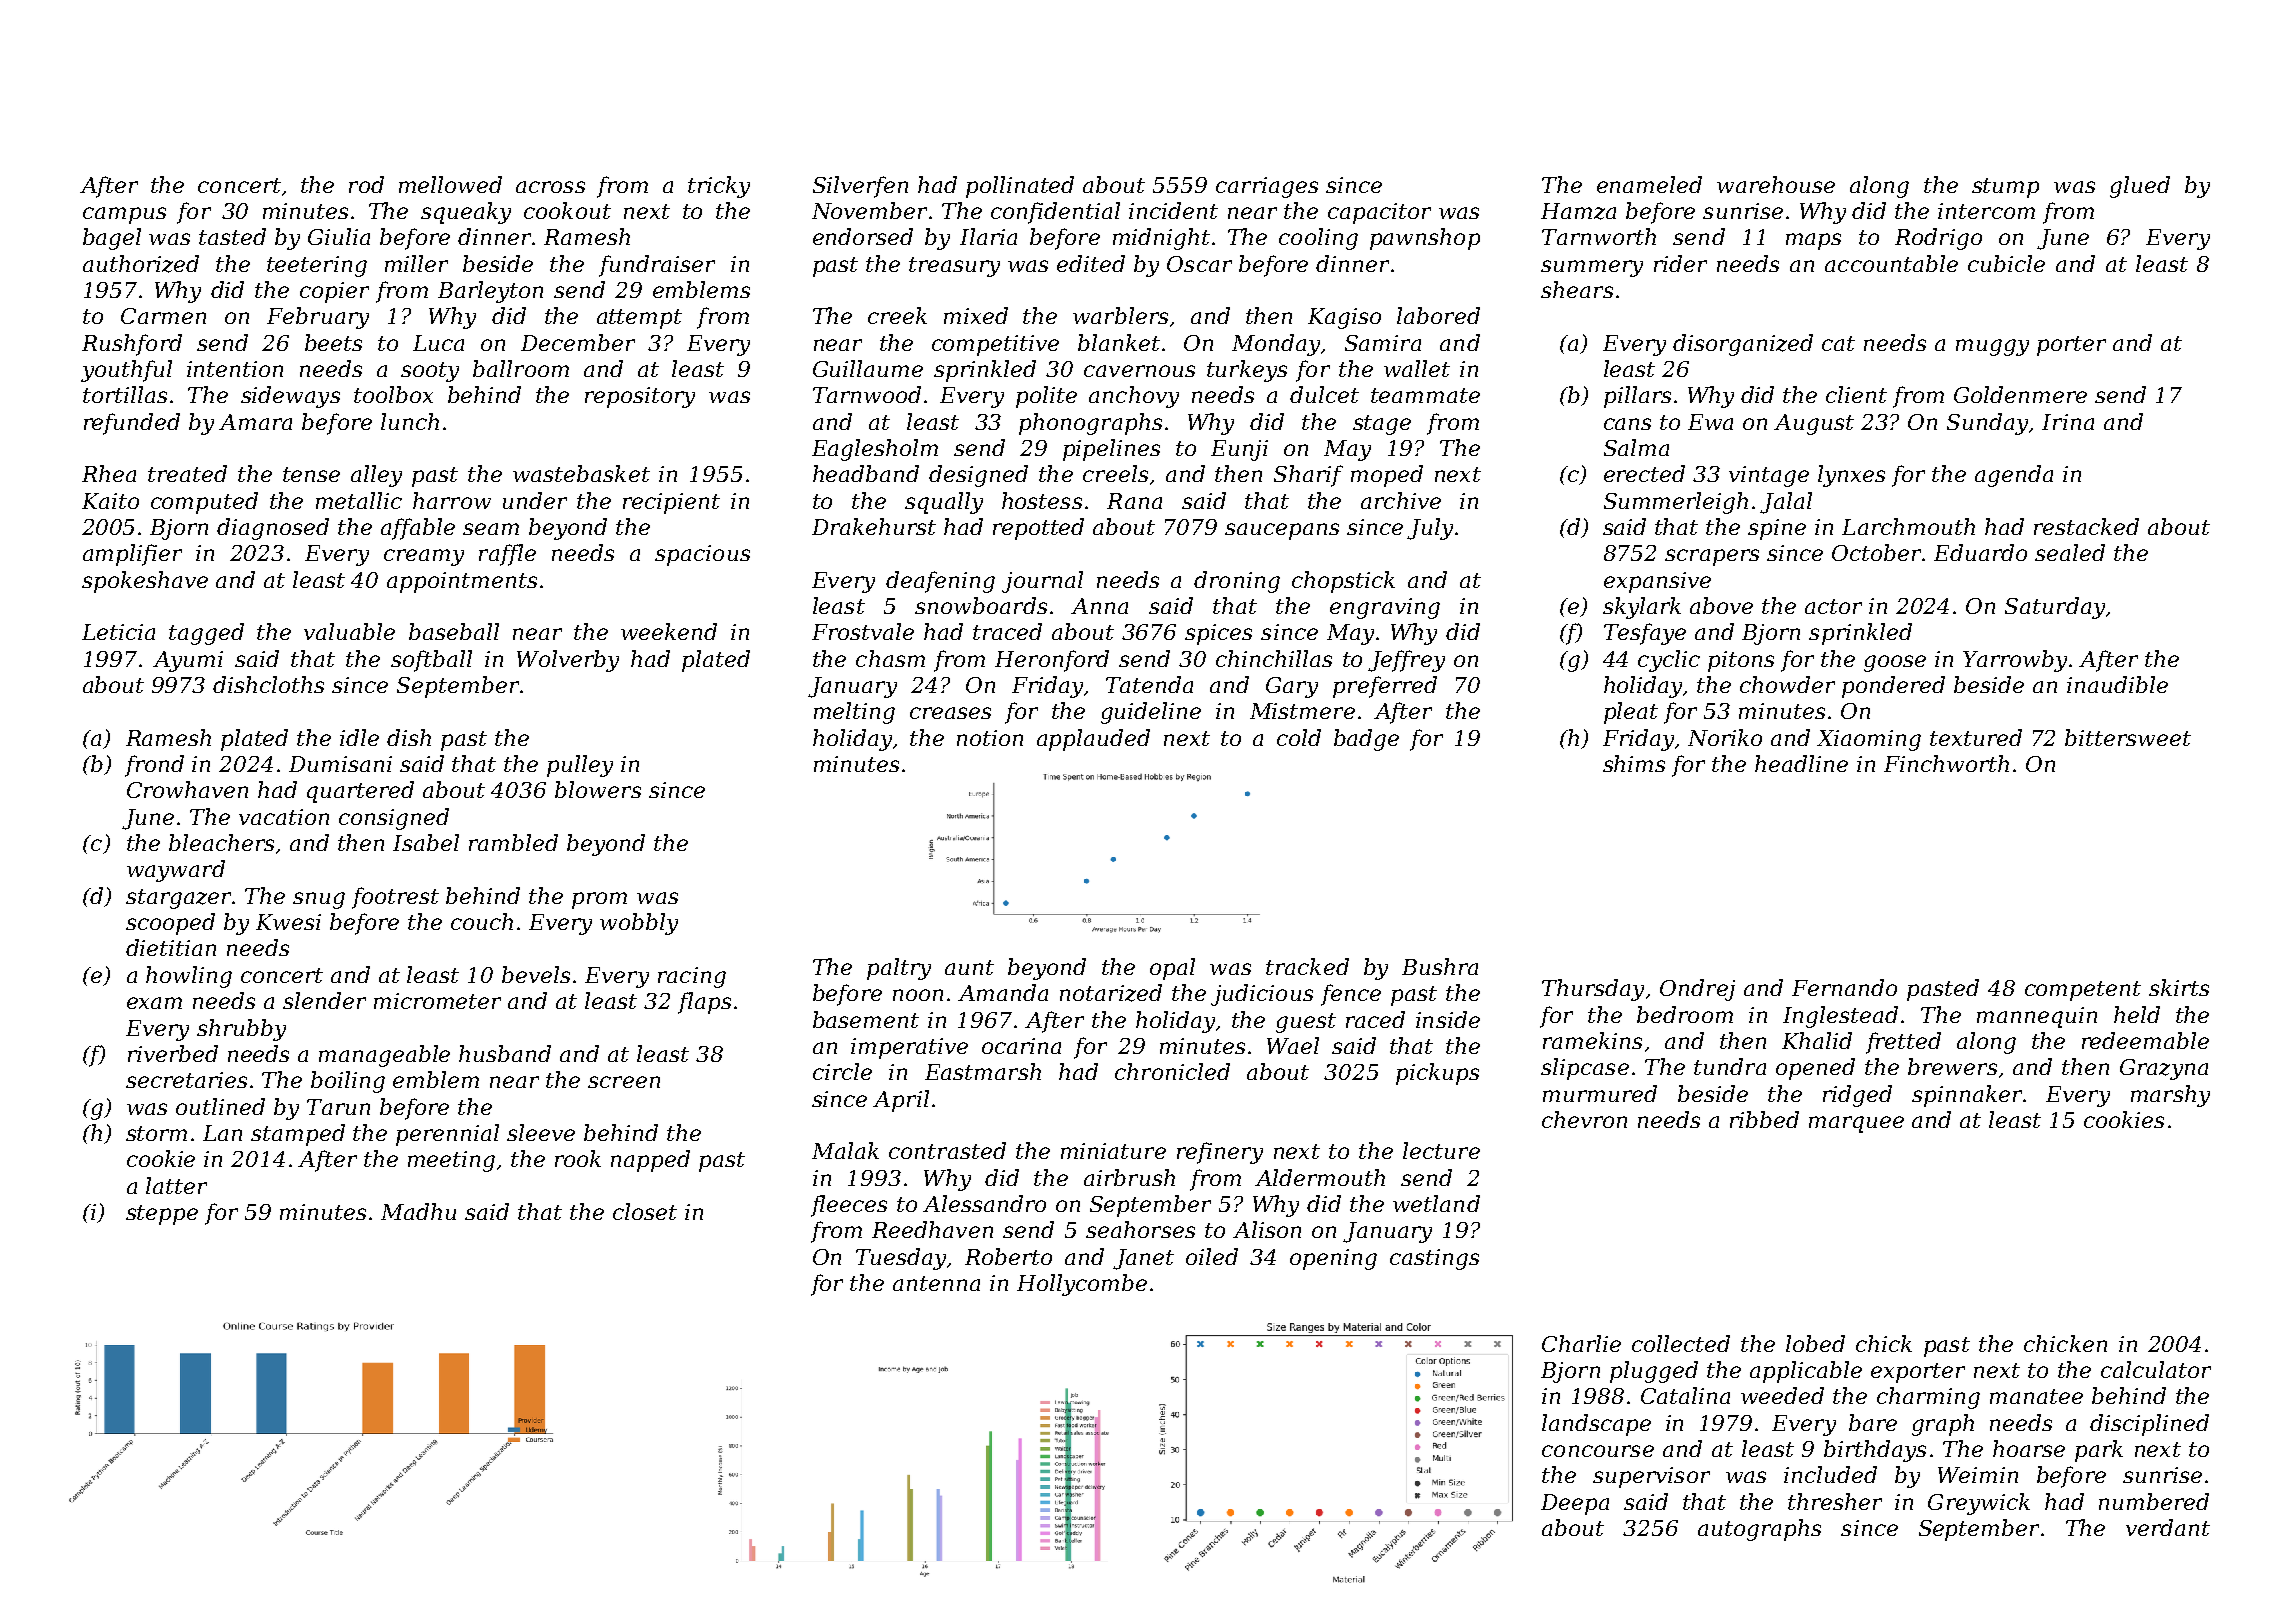  I want to click on mellowed, so click(450, 184).
